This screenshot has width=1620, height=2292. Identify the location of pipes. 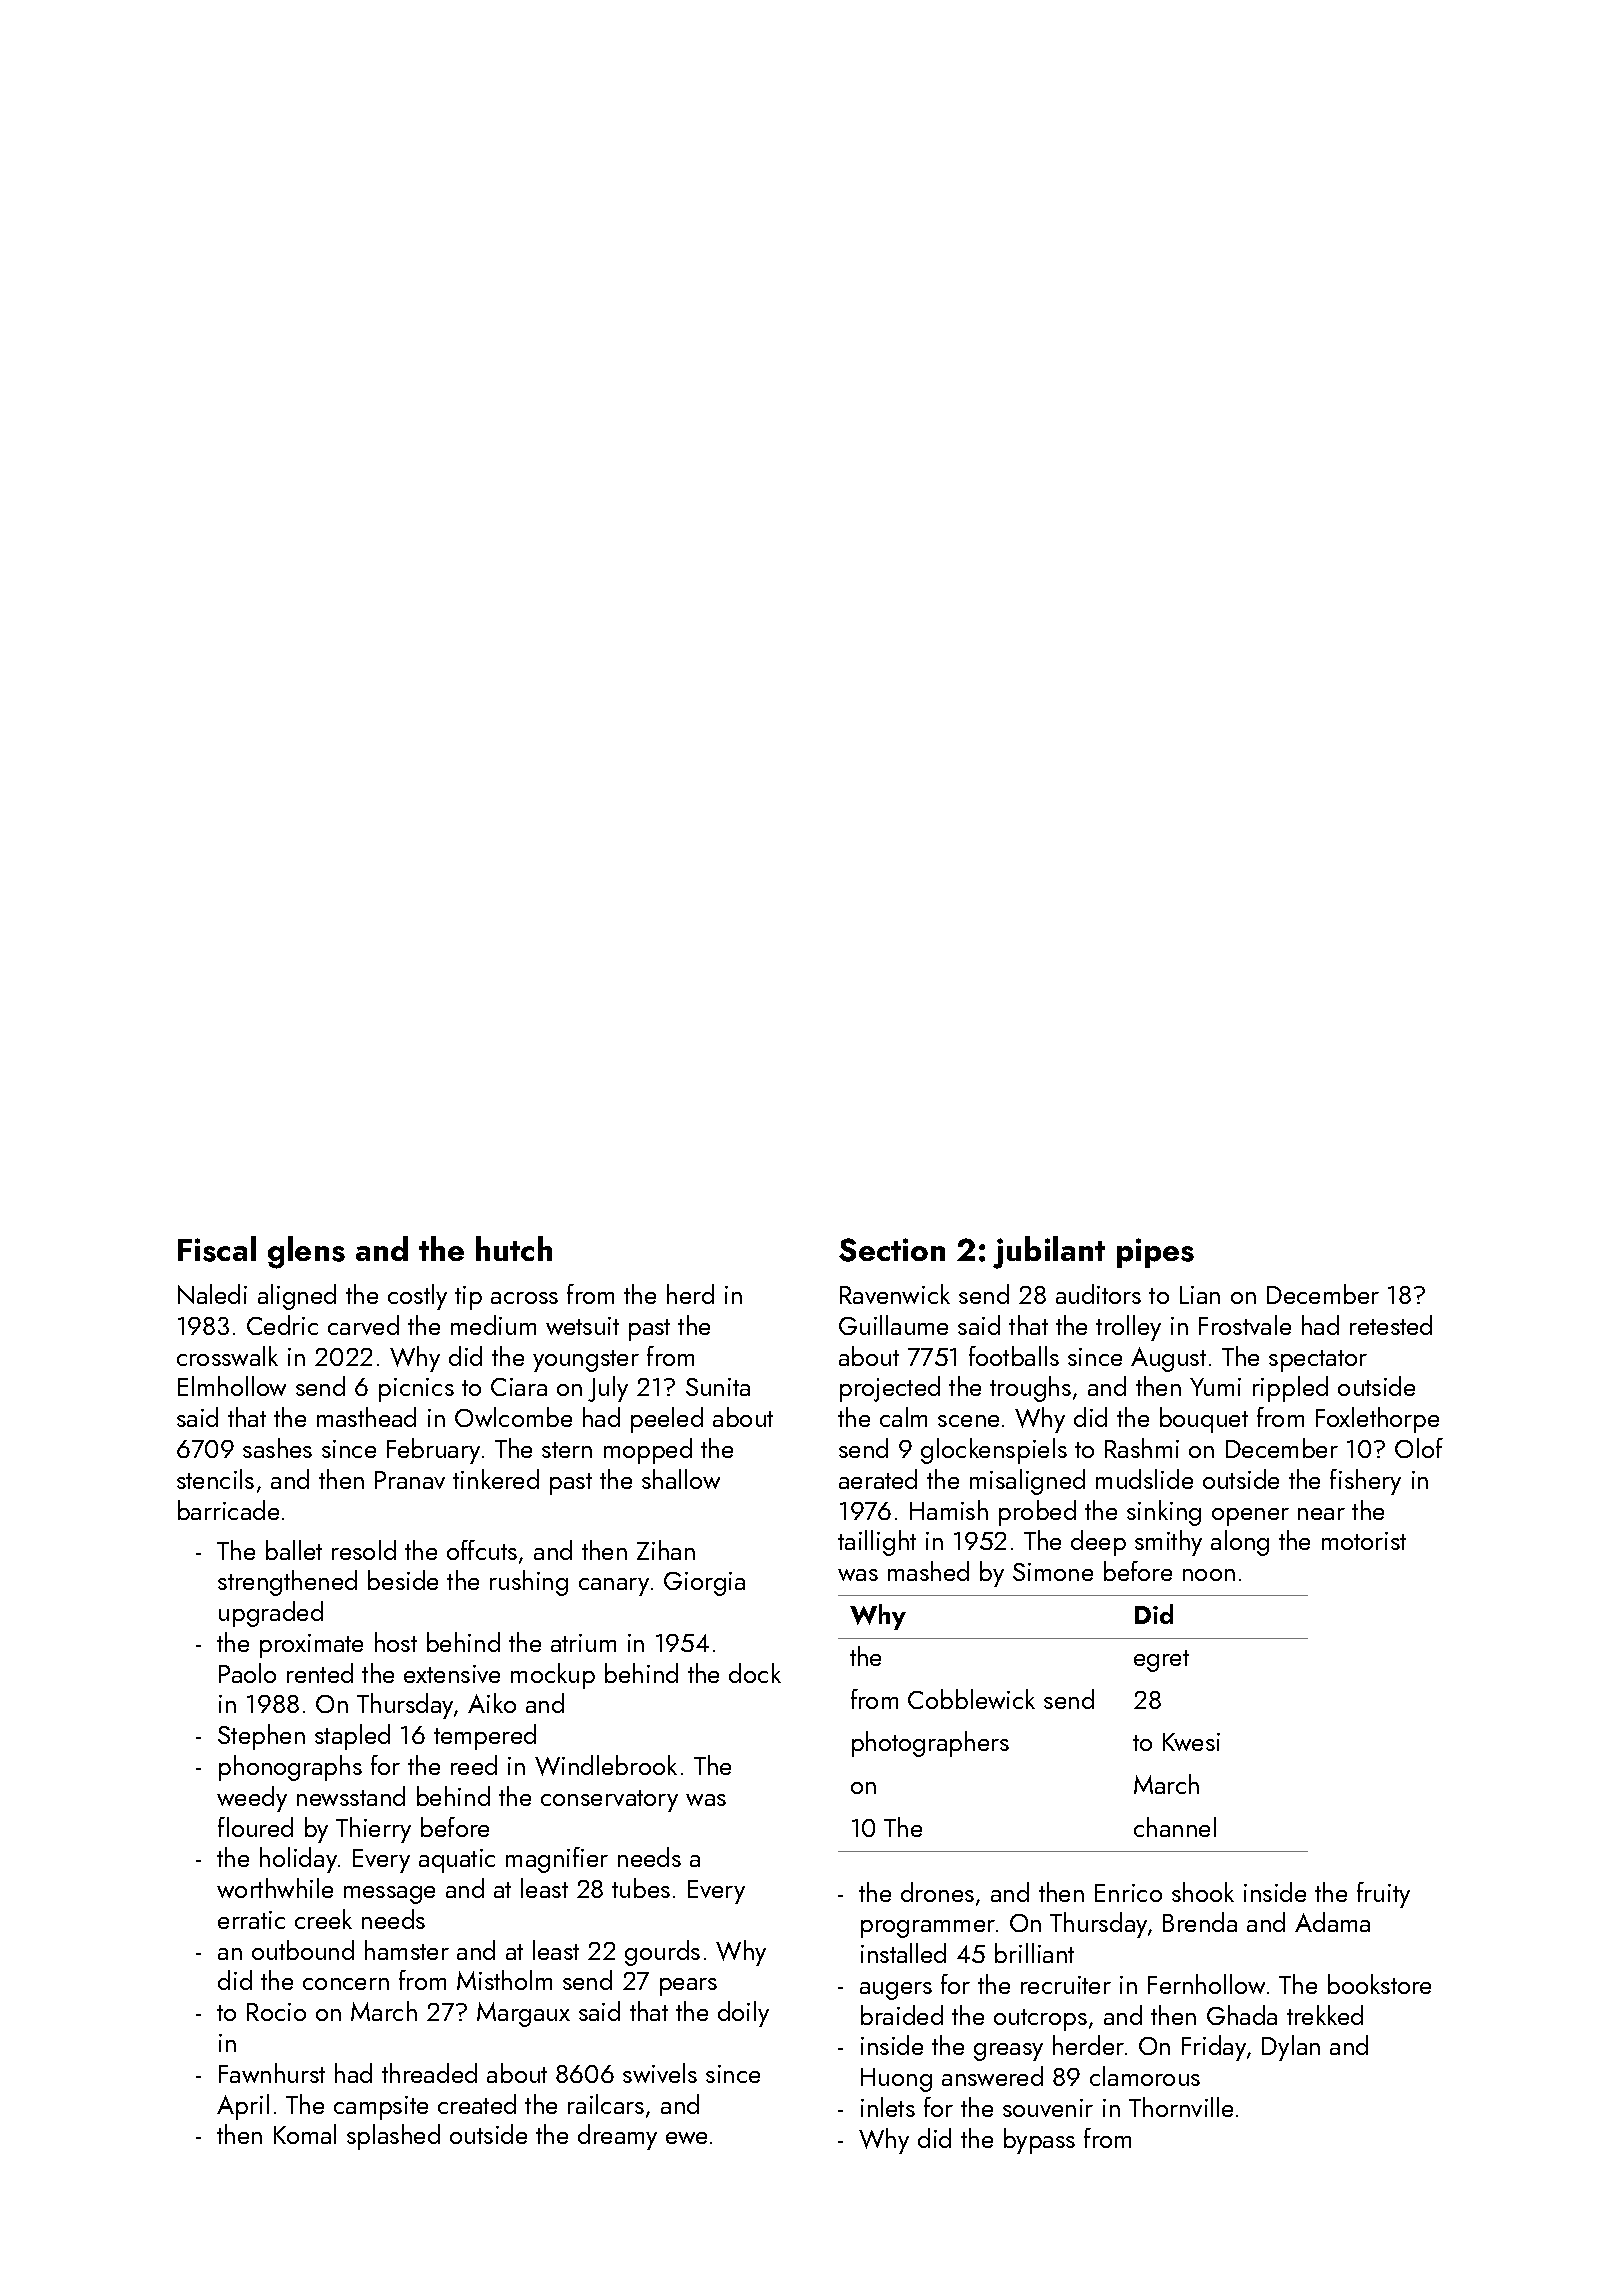
(1155, 1253).
